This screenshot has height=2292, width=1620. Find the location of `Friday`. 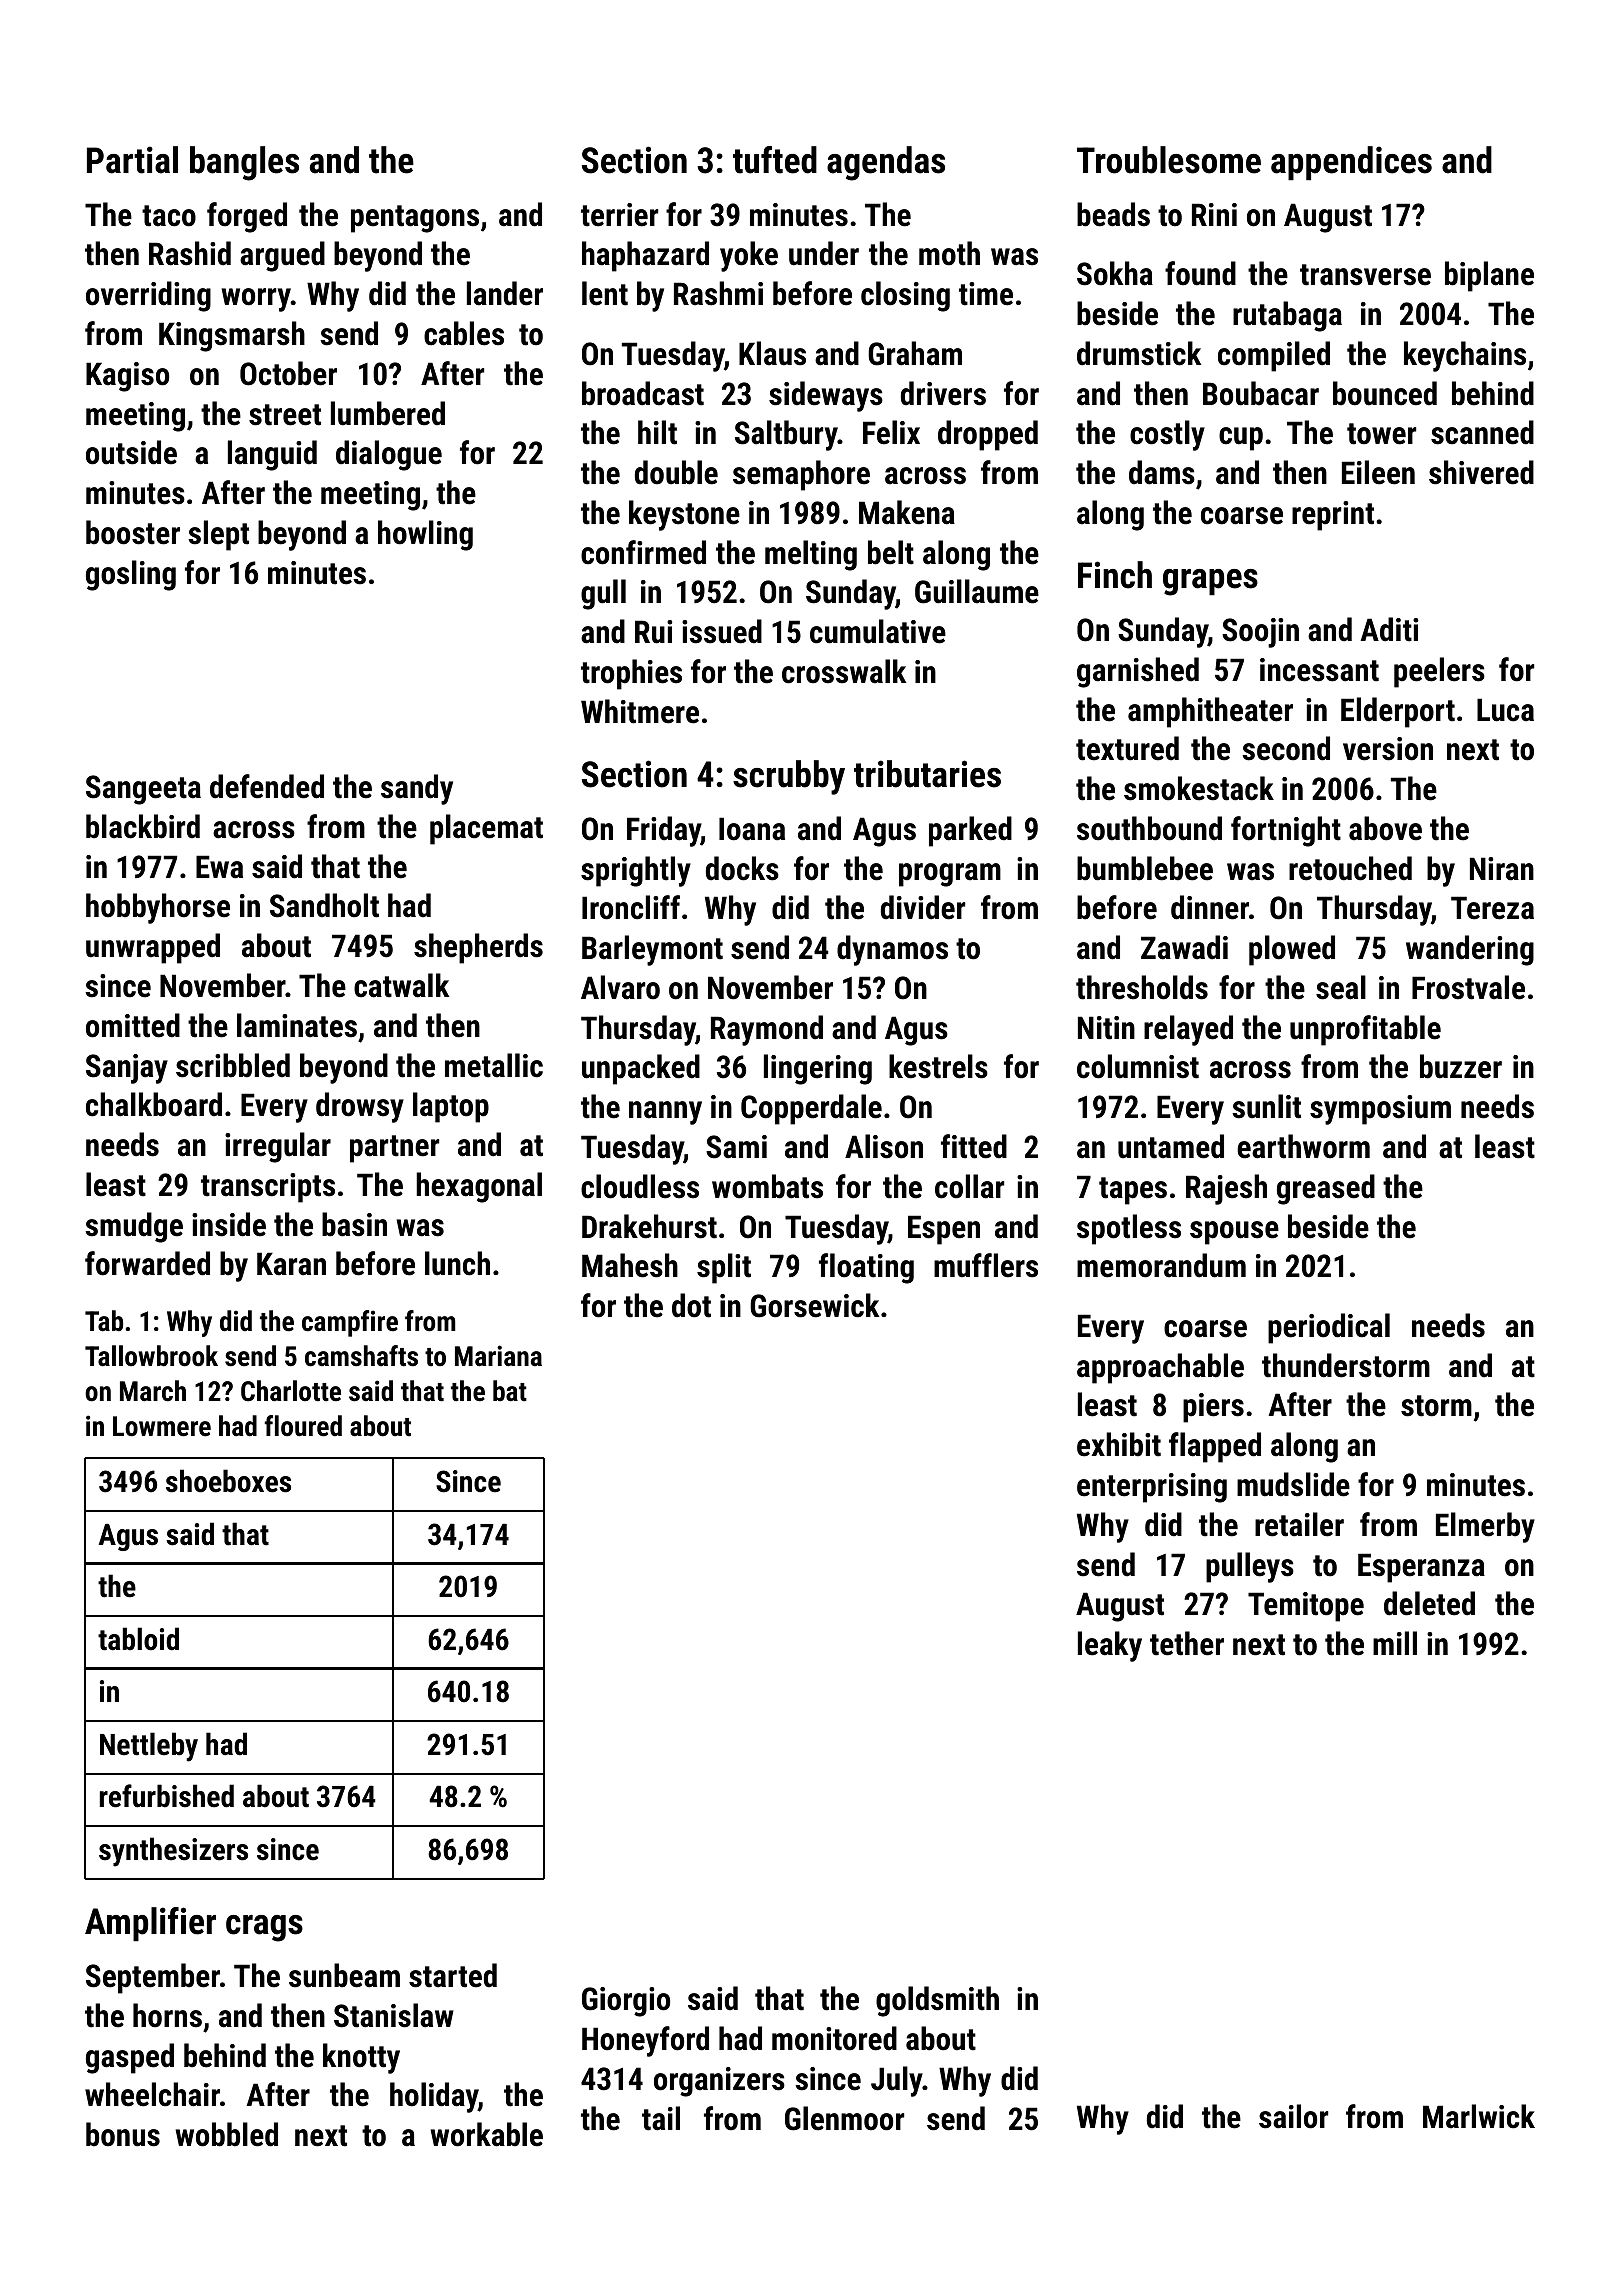

Friday is located at coordinates (664, 831).
